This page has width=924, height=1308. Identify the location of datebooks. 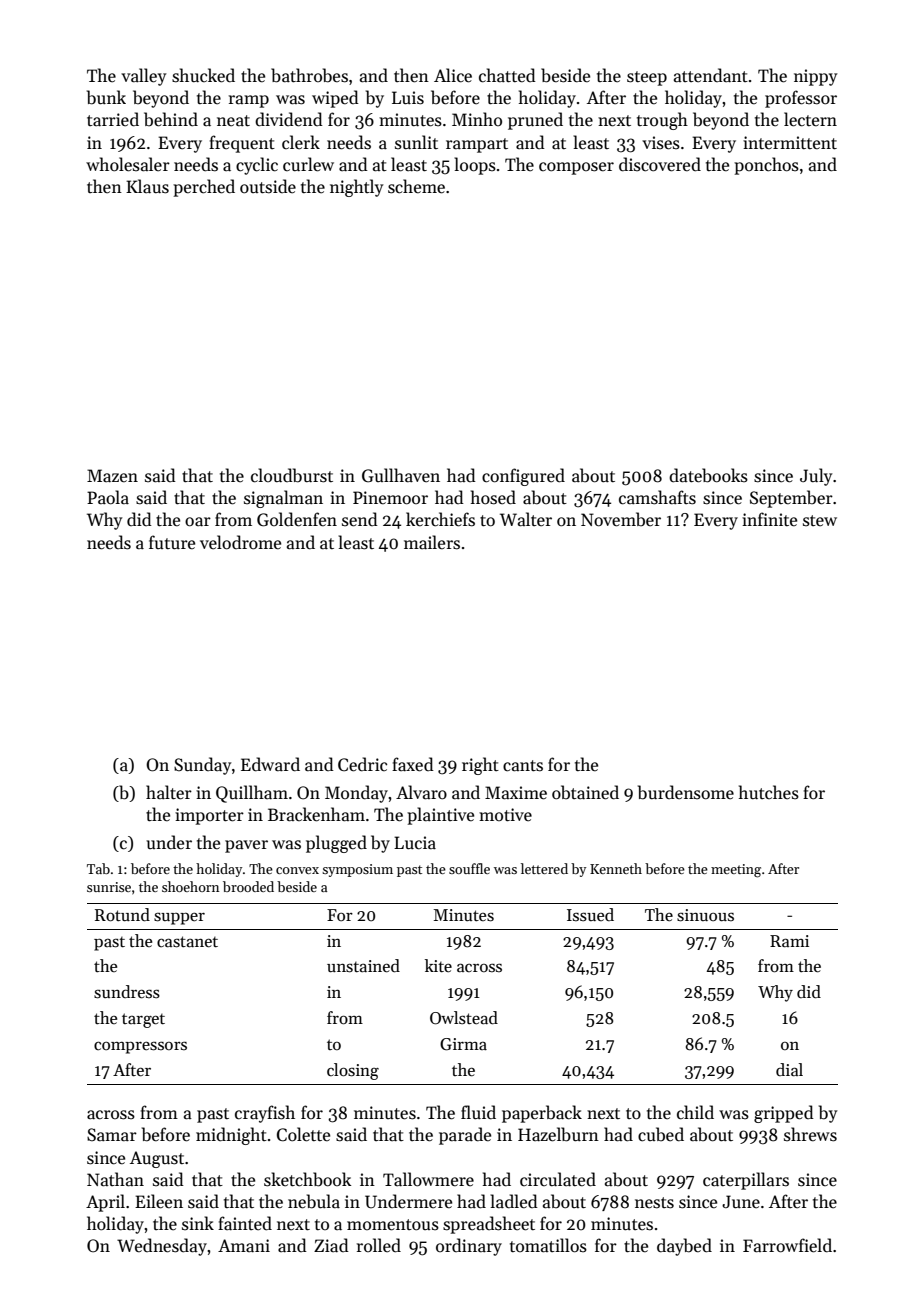
(708, 475).
